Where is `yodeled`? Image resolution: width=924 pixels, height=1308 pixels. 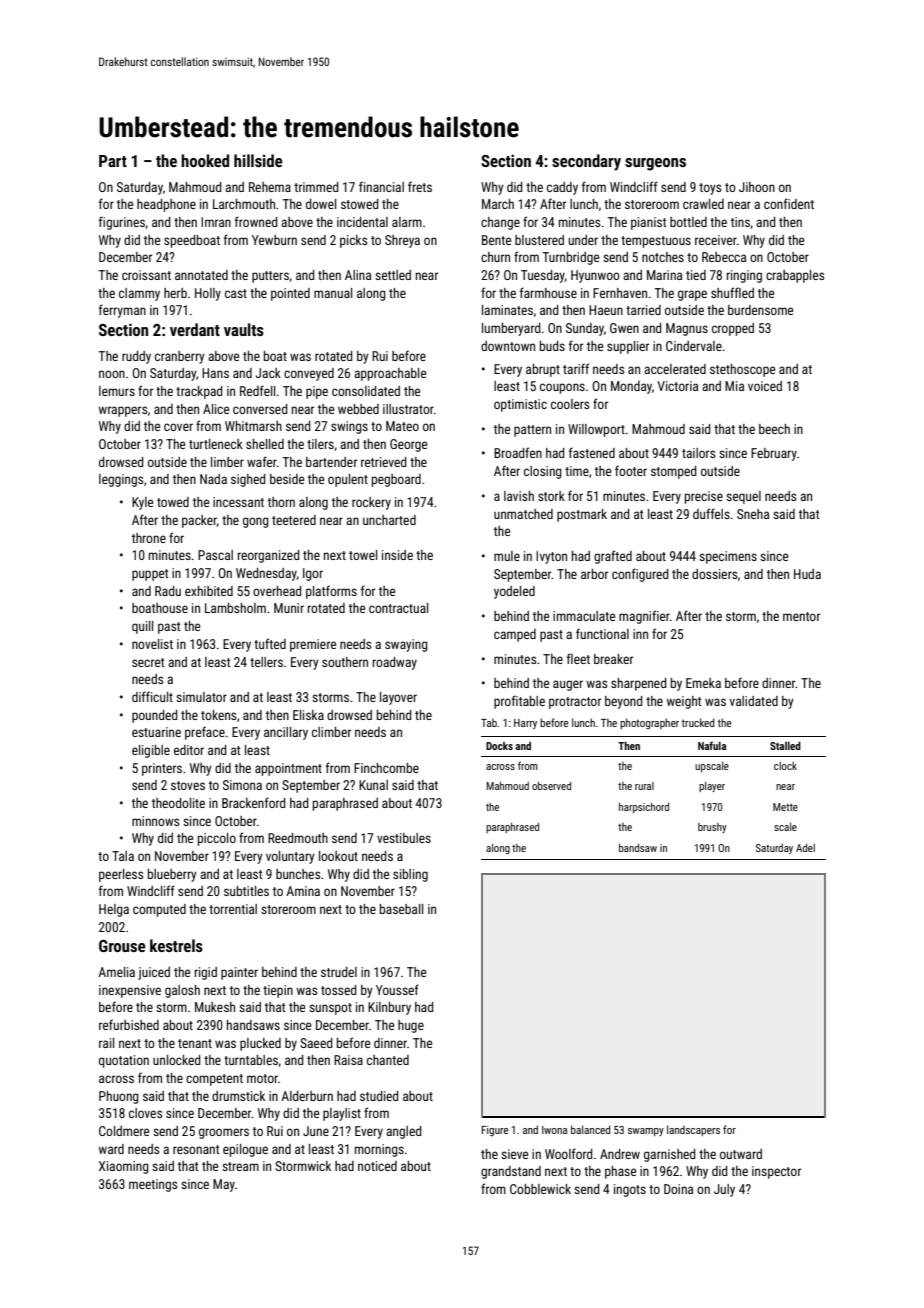 yodeled is located at coordinates (514, 592).
